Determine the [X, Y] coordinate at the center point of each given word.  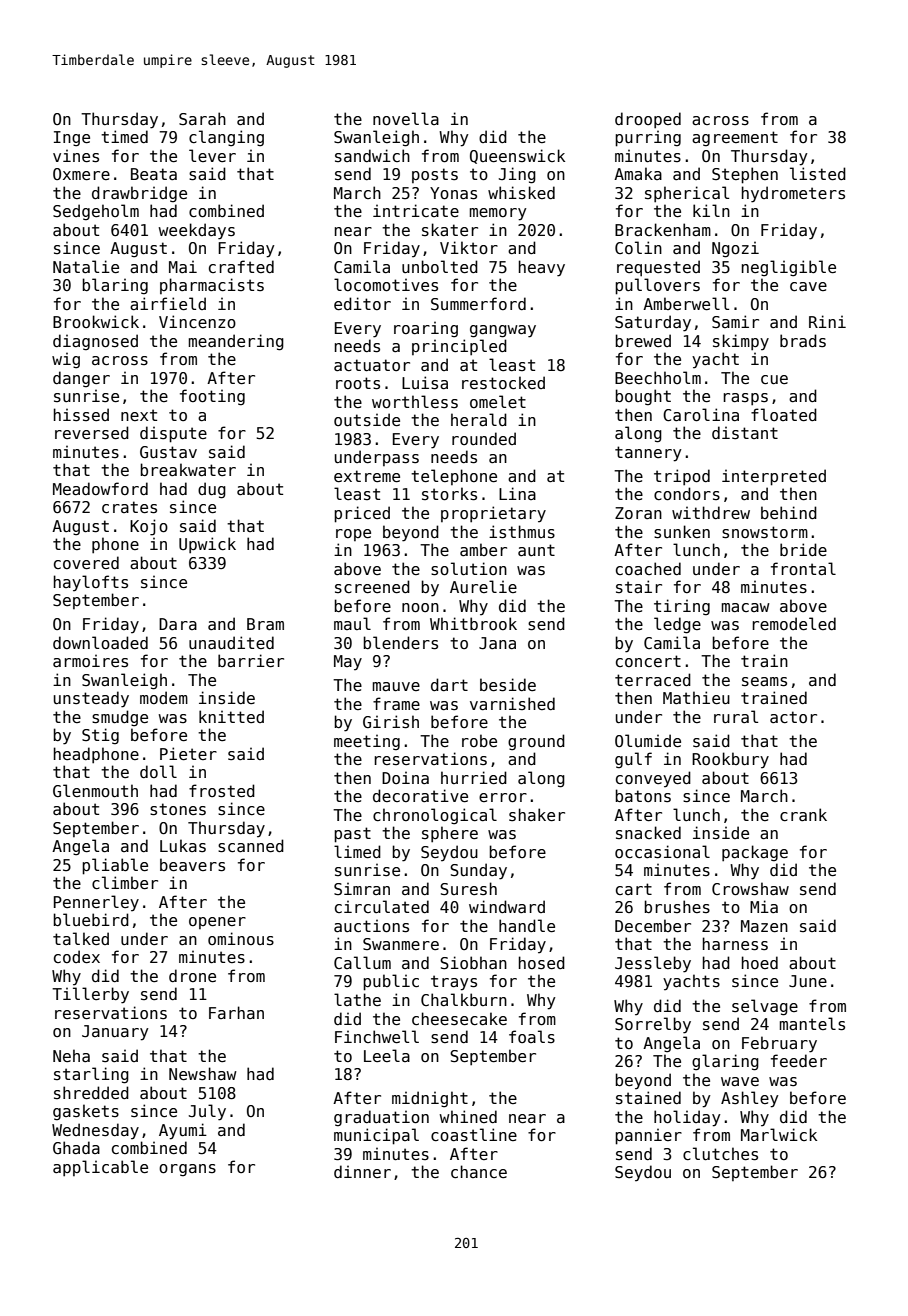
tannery [648, 454]
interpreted [774, 477]
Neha [71, 1055]
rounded [484, 438]
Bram [265, 624]
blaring [115, 286]
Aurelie [483, 586]
